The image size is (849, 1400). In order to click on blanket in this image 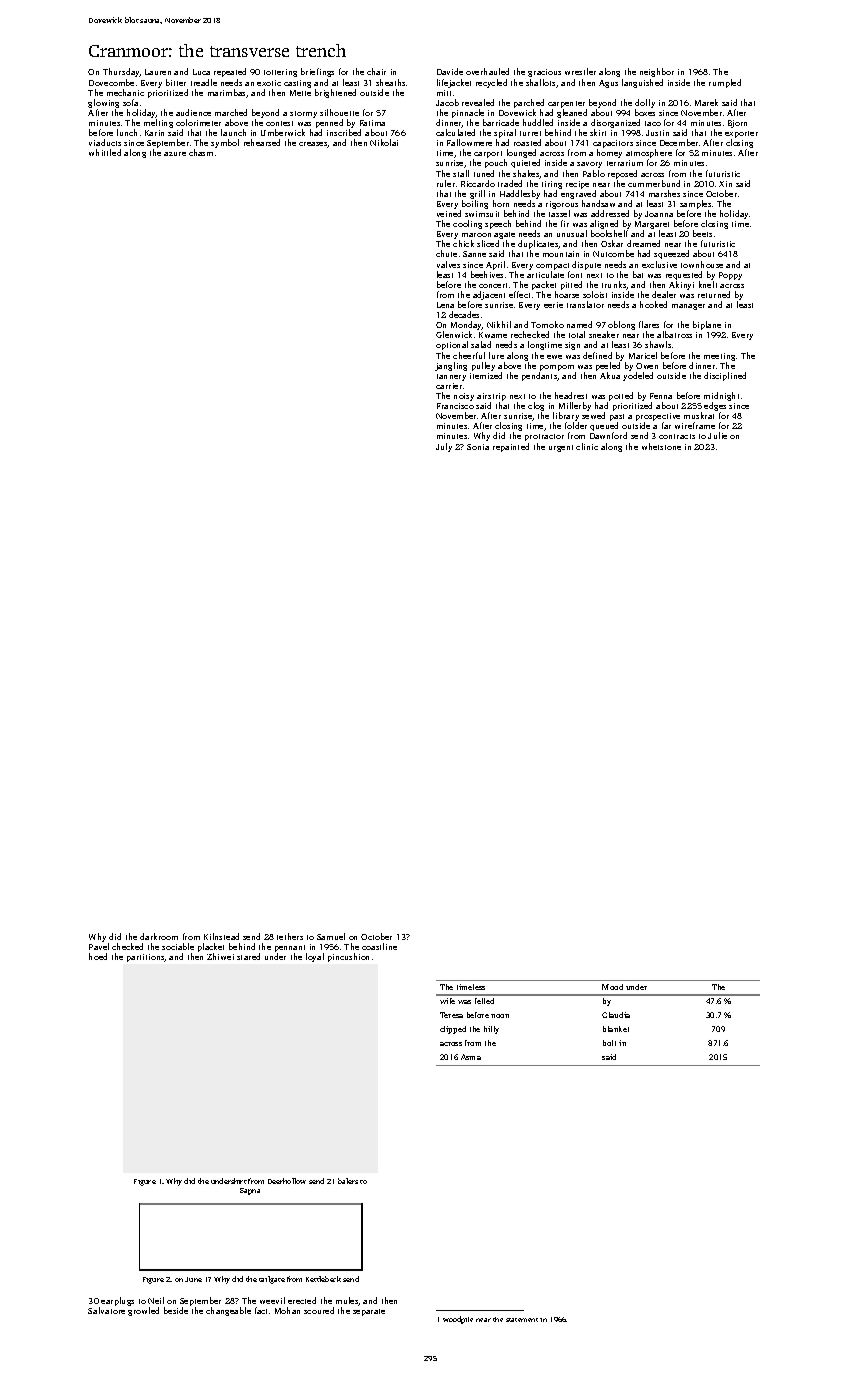, I will do `click(616, 1029)`.
